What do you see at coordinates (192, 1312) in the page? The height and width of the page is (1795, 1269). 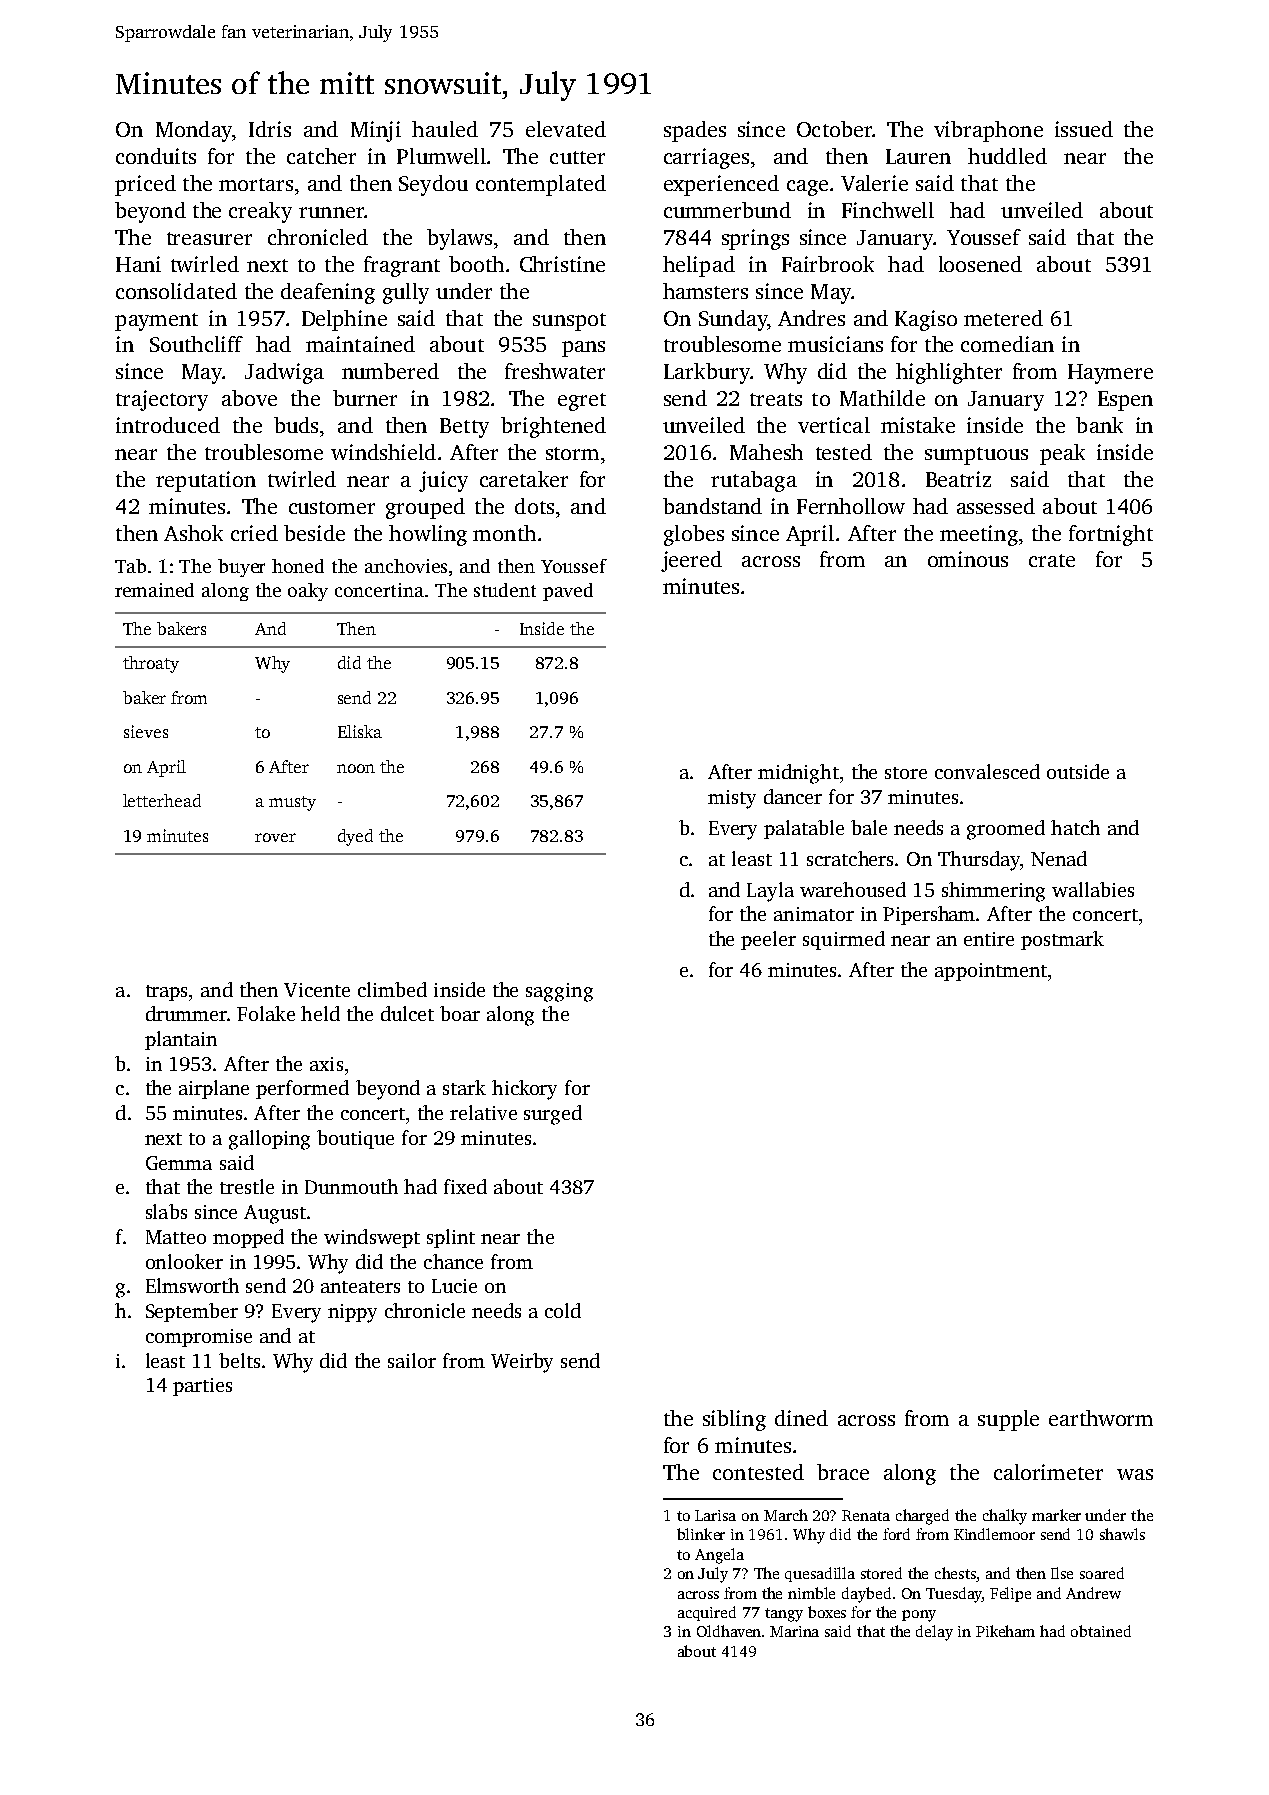 I see `September` at bounding box center [192, 1312].
